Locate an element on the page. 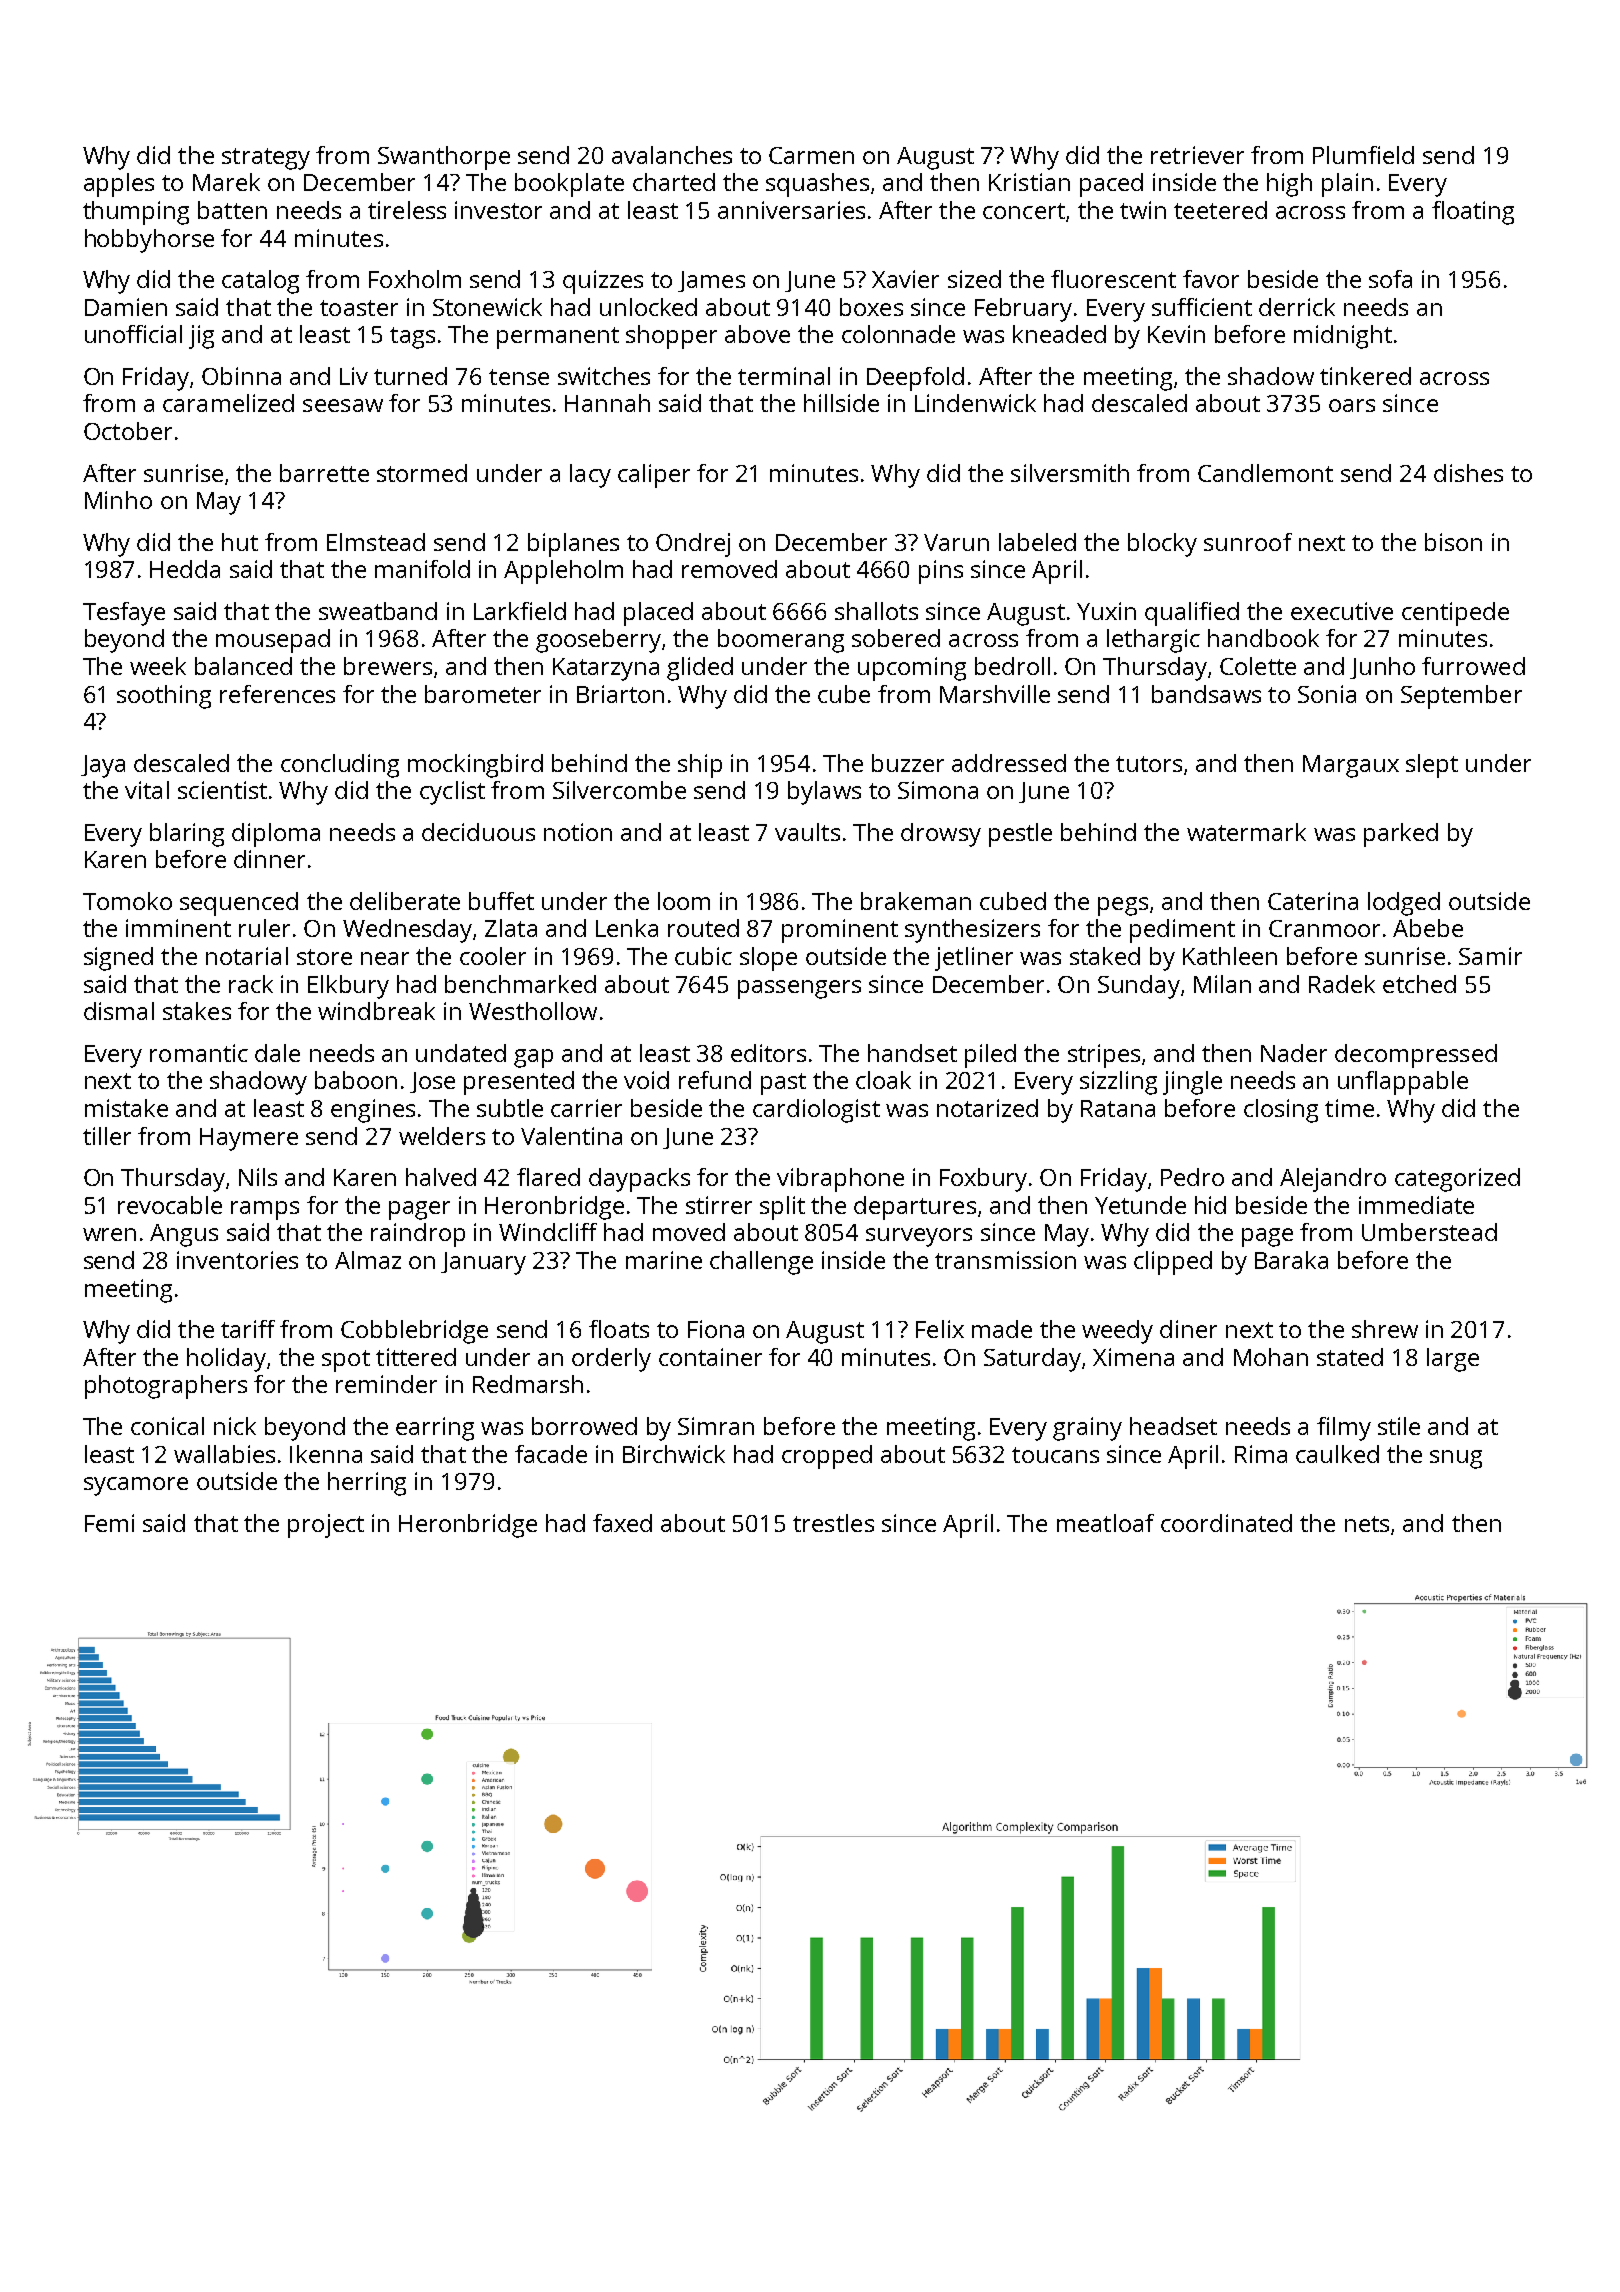 This page has height=2292, width=1620. Swanthorpe is located at coordinates (444, 158).
